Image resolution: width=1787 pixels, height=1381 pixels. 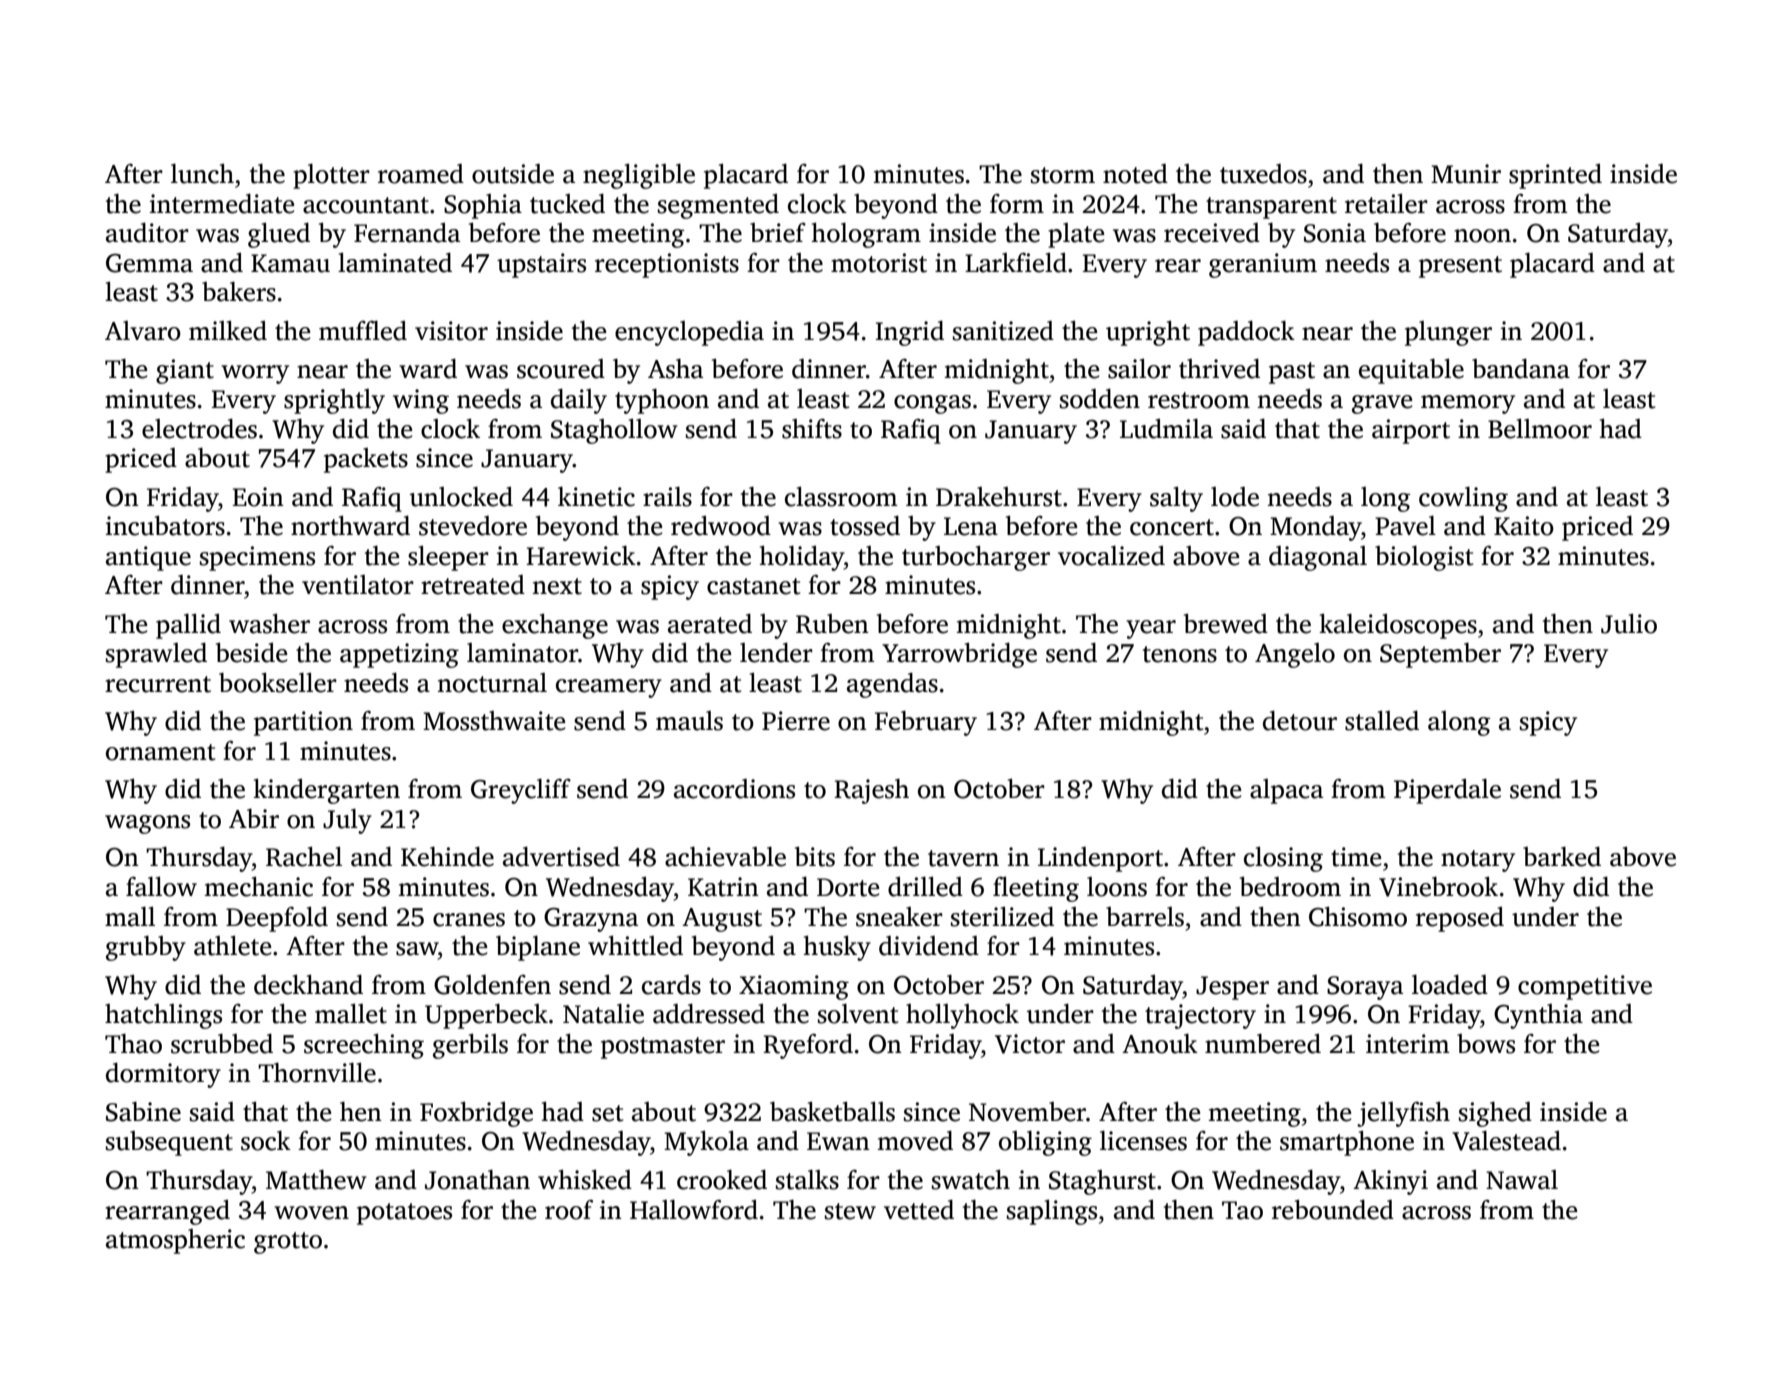 What do you see at coordinates (202, 173) in the screenshot?
I see `lunch` at bounding box center [202, 173].
